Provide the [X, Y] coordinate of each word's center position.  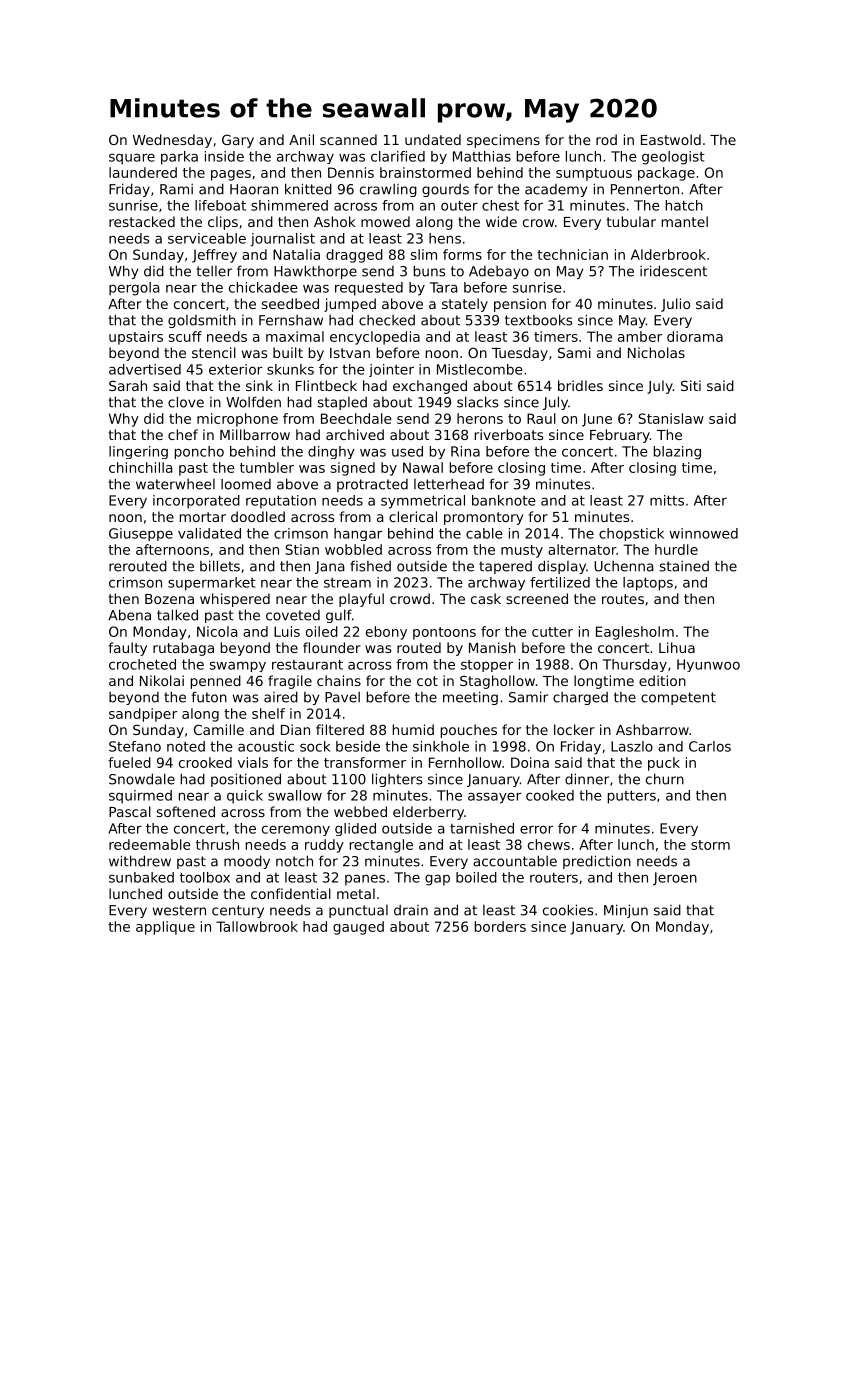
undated [433, 139]
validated [209, 533]
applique [165, 928]
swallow [295, 795]
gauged [358, 928]
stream [347, 583]
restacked [142, 221]
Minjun [626, 911]
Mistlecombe [480, 369]
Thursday [635, 665]
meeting [470, 698]
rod [606, 139]
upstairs [136, 338]
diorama [695, 336]
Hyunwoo [708, 665]
